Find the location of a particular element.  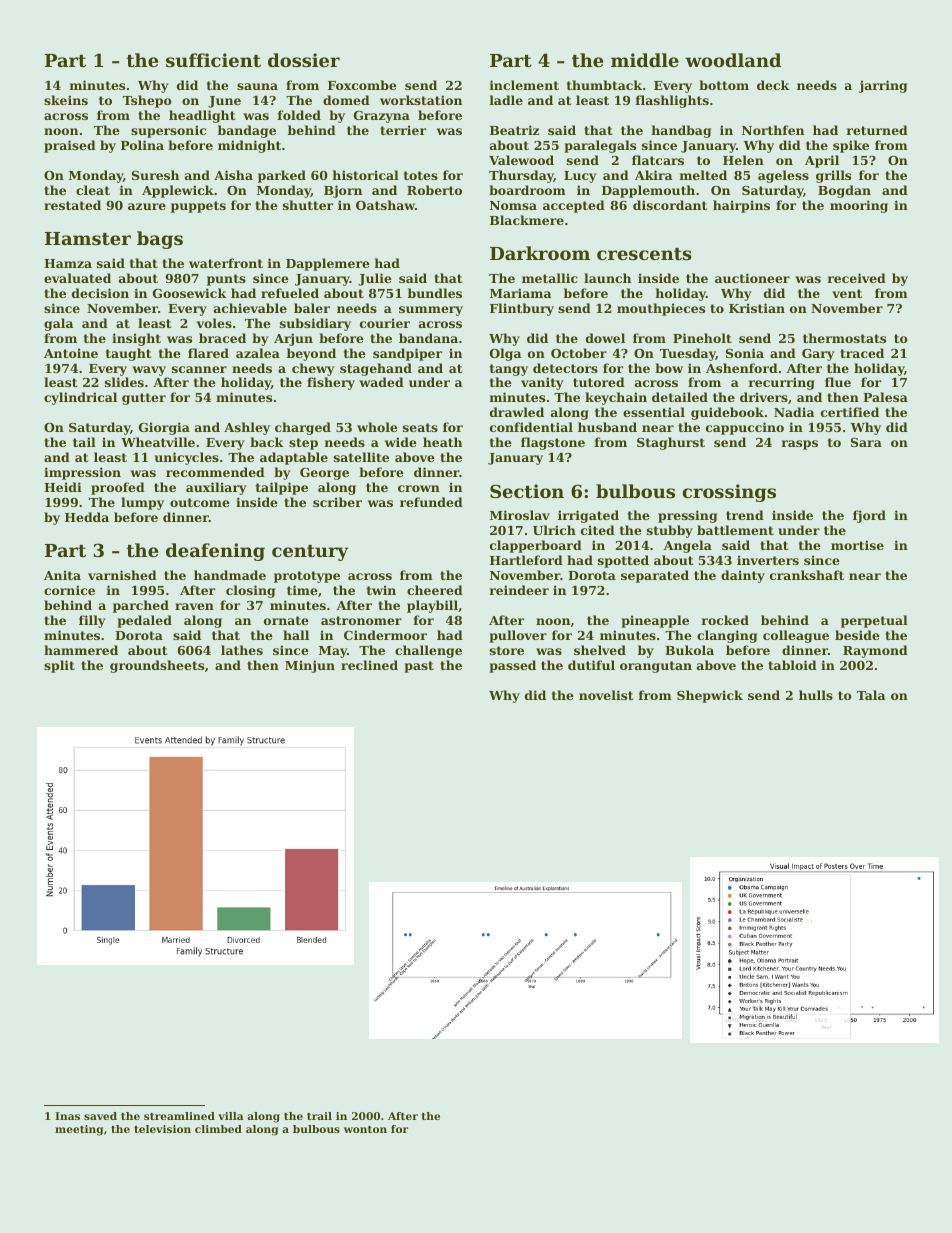

villa is located at coordinates (230, 1116).
